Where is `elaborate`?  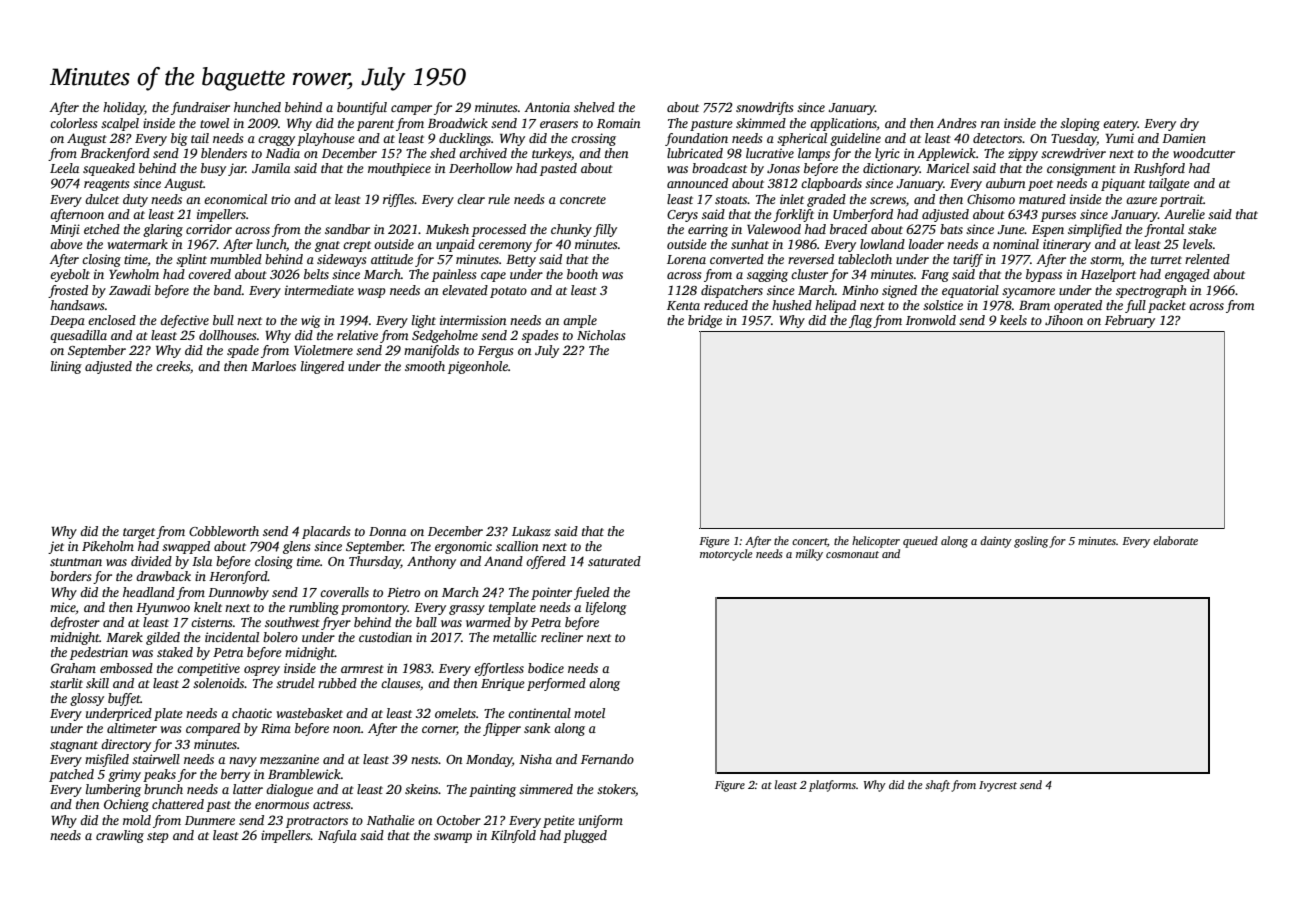 elaborate is located at coordinates (1175, 540).
